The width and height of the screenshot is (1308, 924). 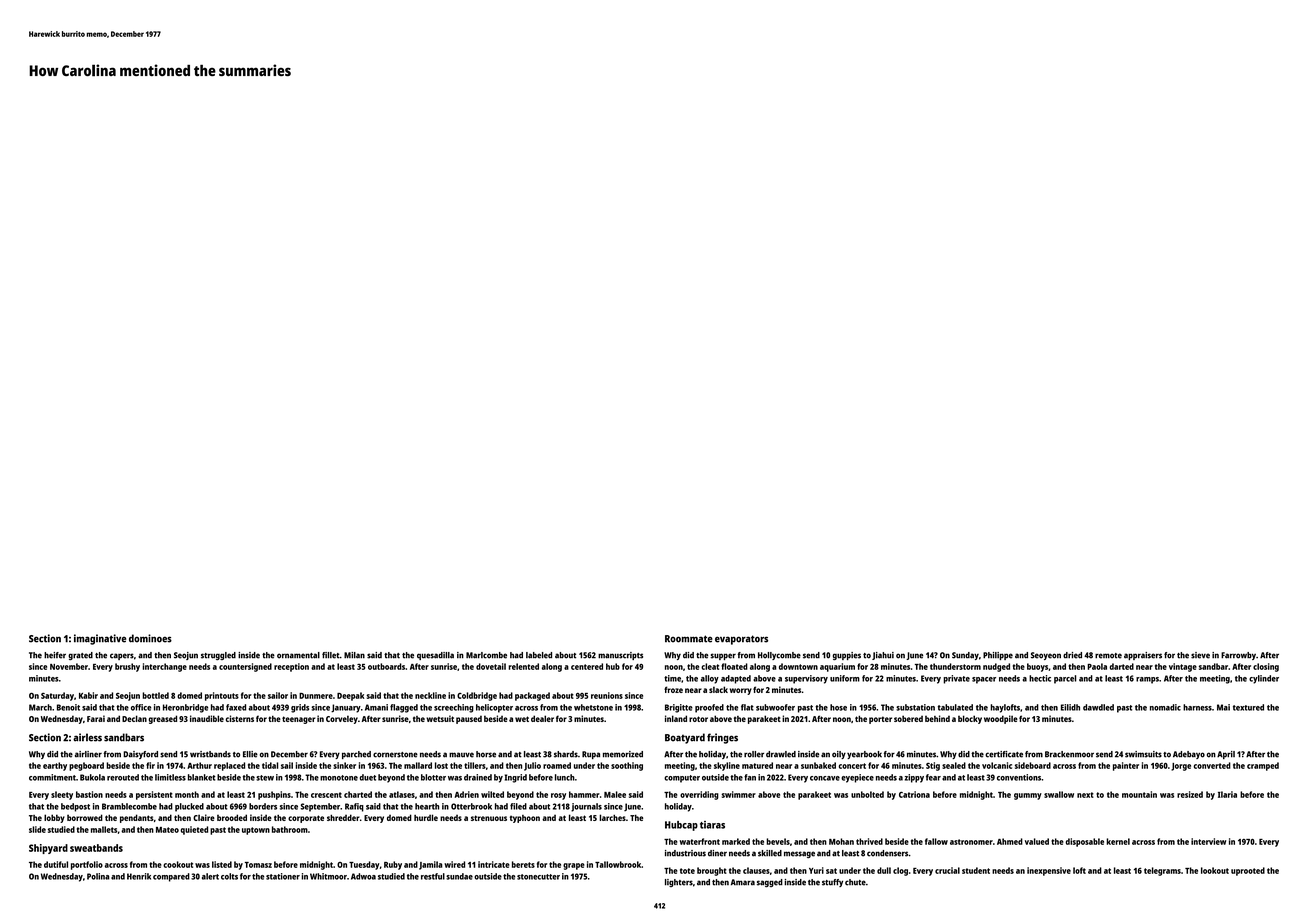 I want to click on yearbook, so click(x=864, y=755).
